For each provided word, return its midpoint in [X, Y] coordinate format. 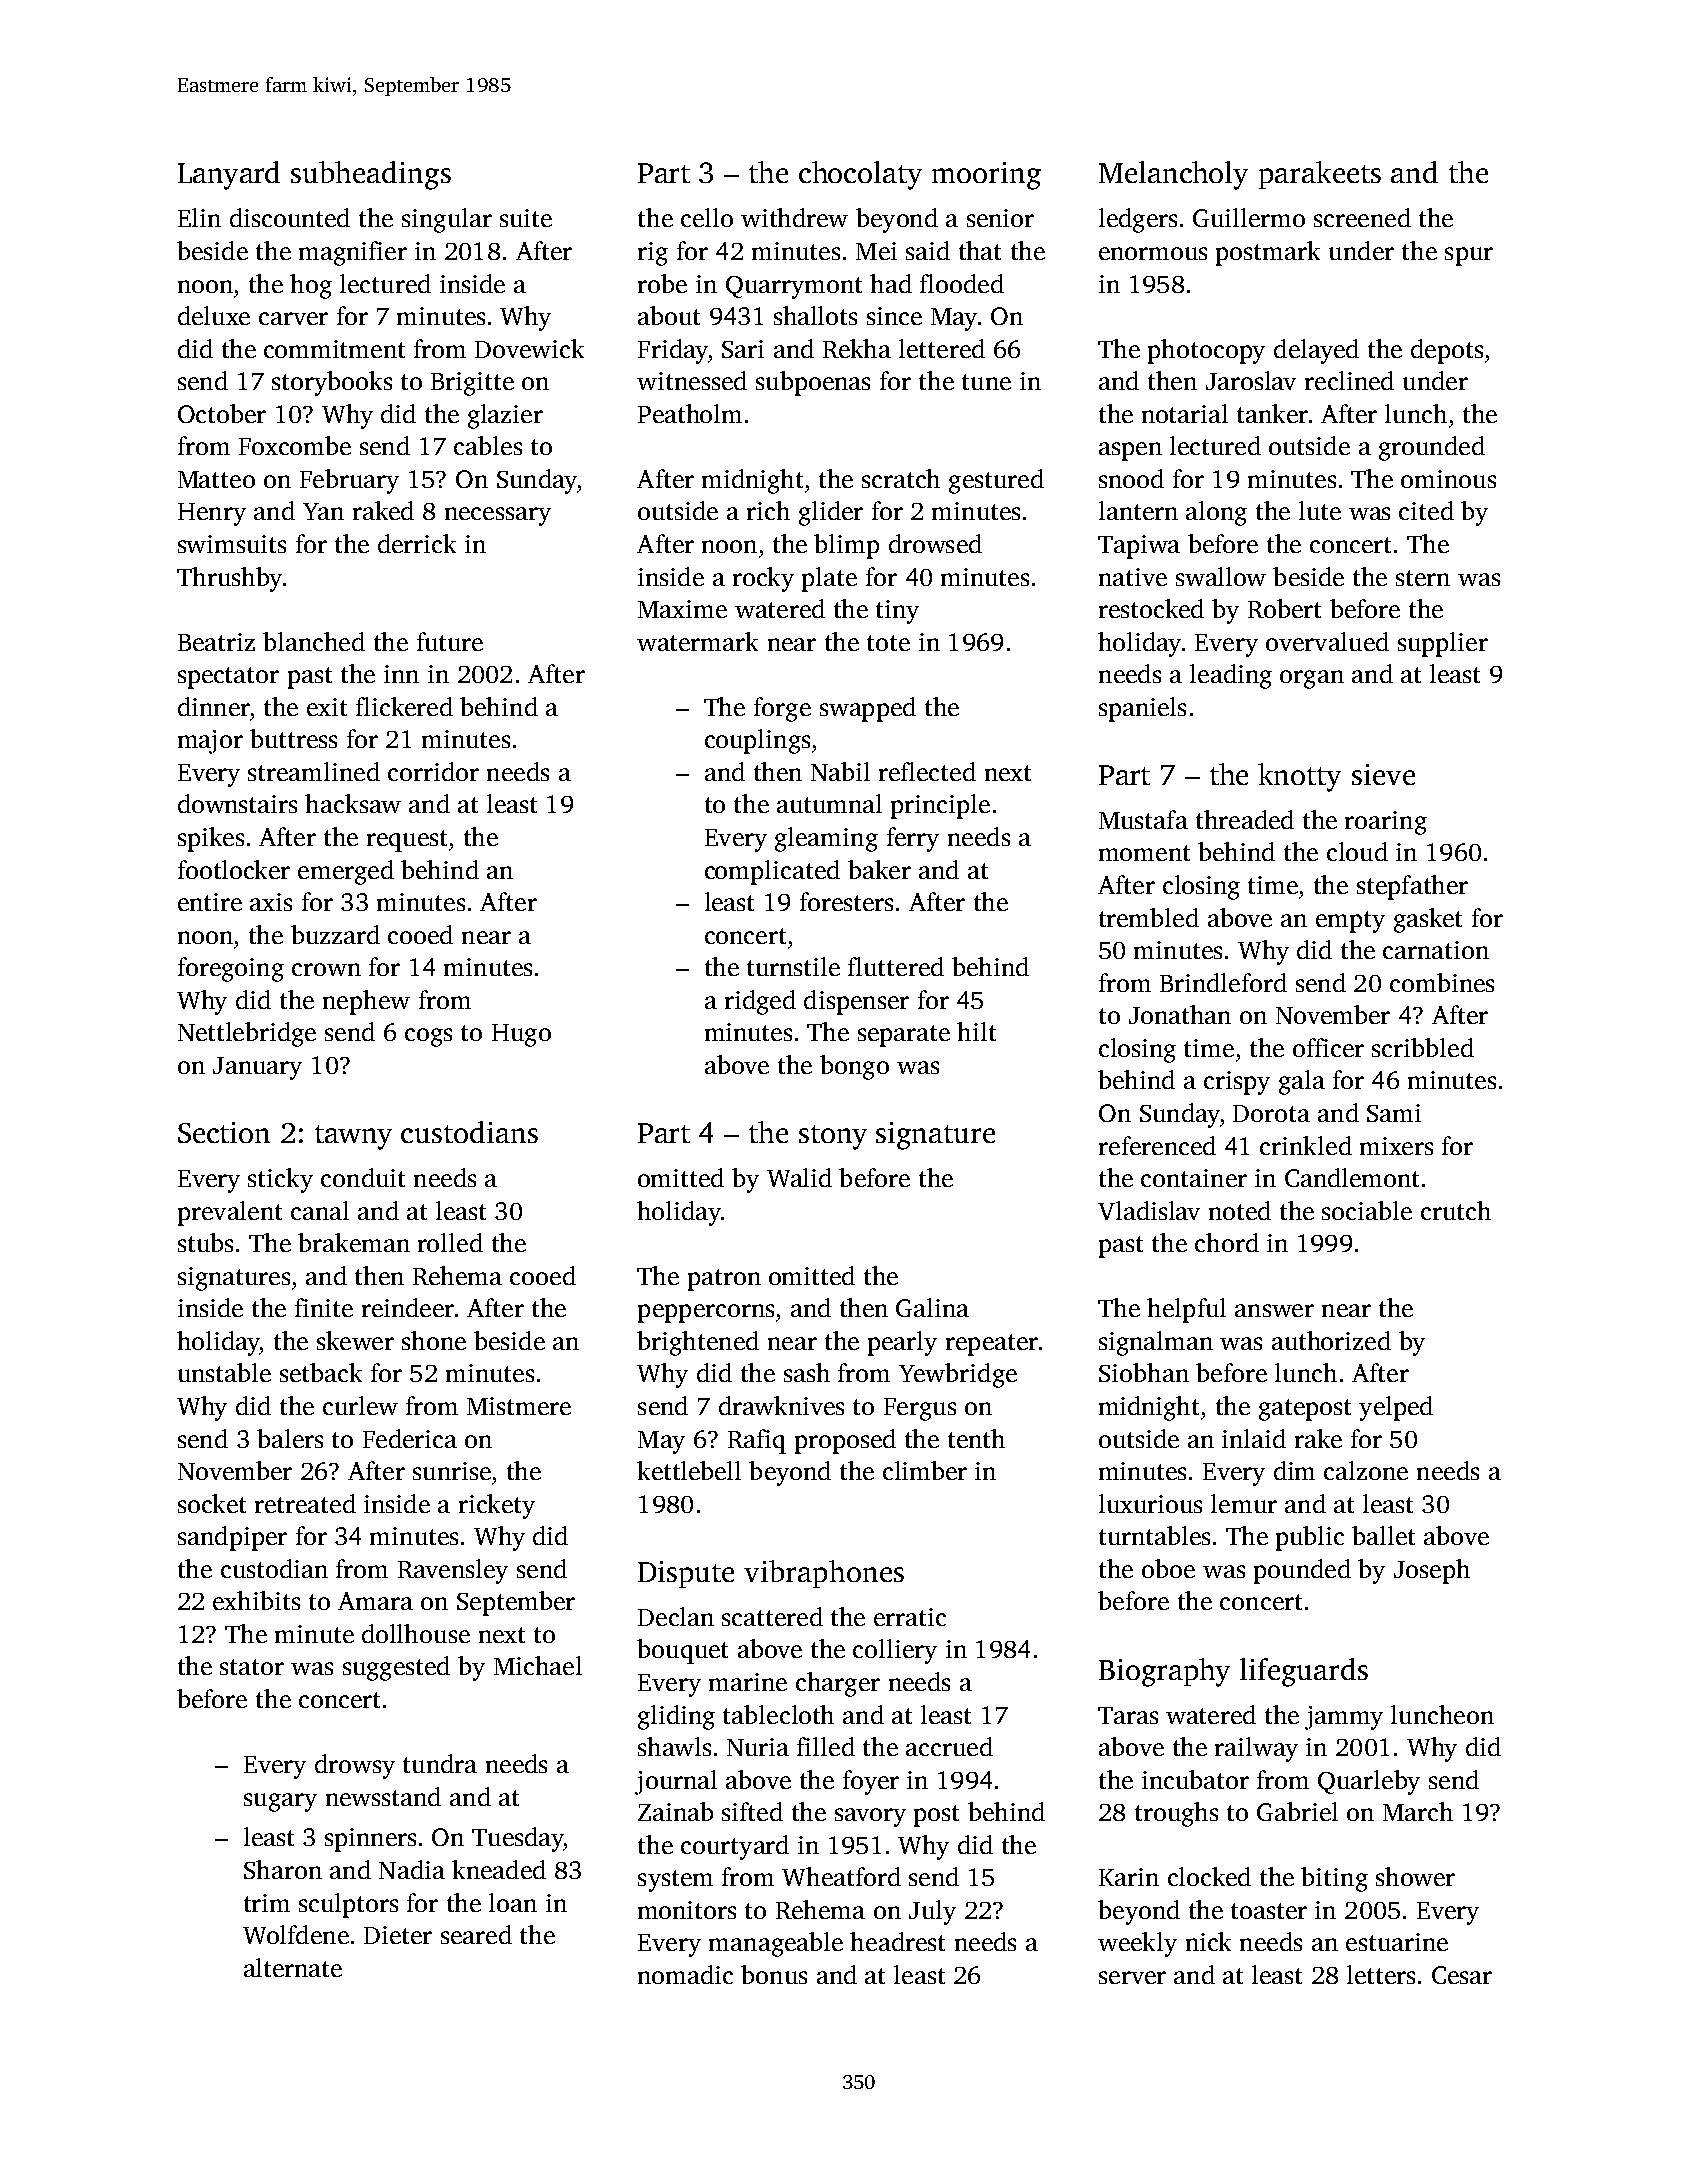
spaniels [1142, 709]
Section [224, 1132]
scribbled [1423, 1047]
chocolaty [860, 175]
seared [476, 1934]
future [450, 641]
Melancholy [1173, 175]
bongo [854, 1067]
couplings [757, 741]
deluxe [214, 315]
